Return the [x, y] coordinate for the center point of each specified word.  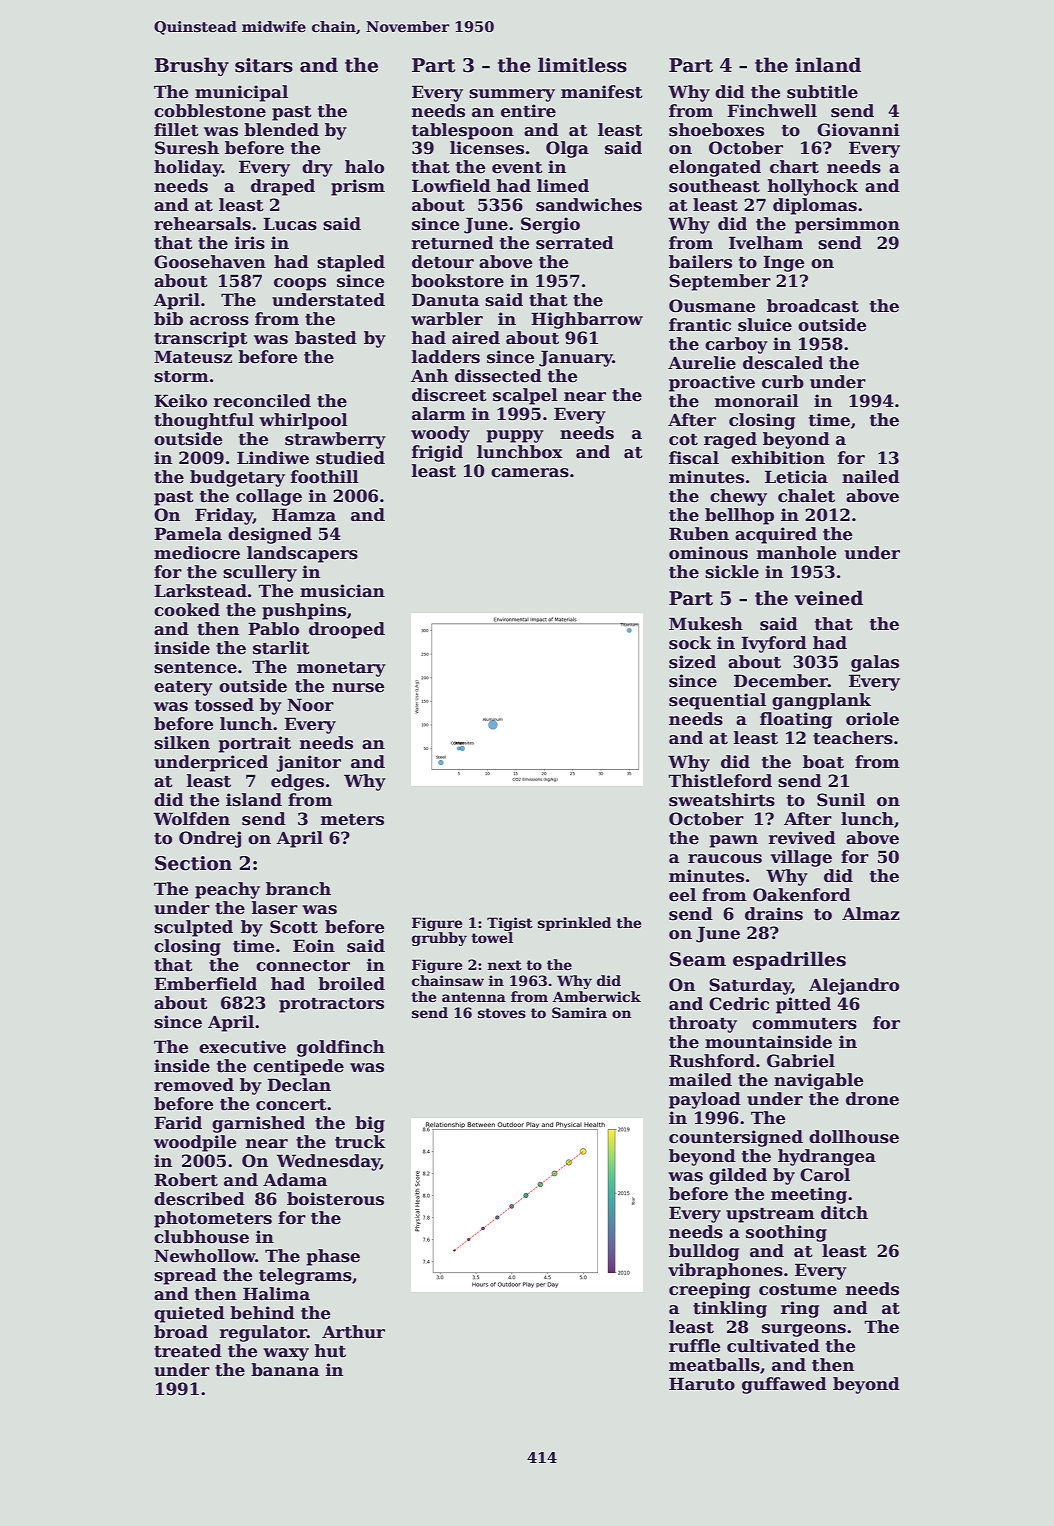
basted [326, 338]
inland [828, 65]
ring [800, 1309]
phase [333, 1257]
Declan [299, 1085]
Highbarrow [587, 320]
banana [285, 1370]
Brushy [192, 66]
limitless [582, 65]
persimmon [847, 225]
